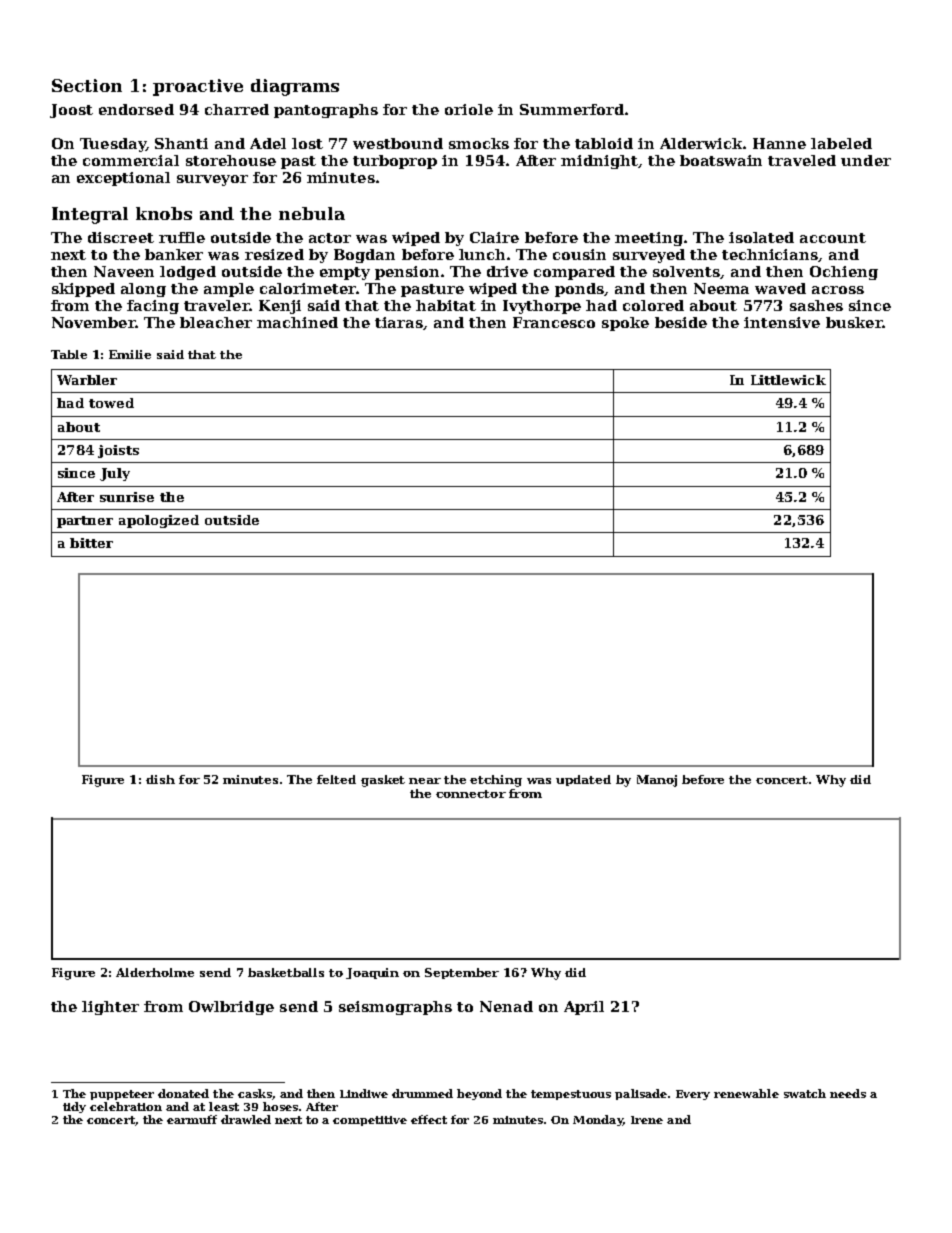 The height and width of the image is (1233, 952). Describe the element at coordinates (130, 354) in the image. I see `Emilie` at that location.
